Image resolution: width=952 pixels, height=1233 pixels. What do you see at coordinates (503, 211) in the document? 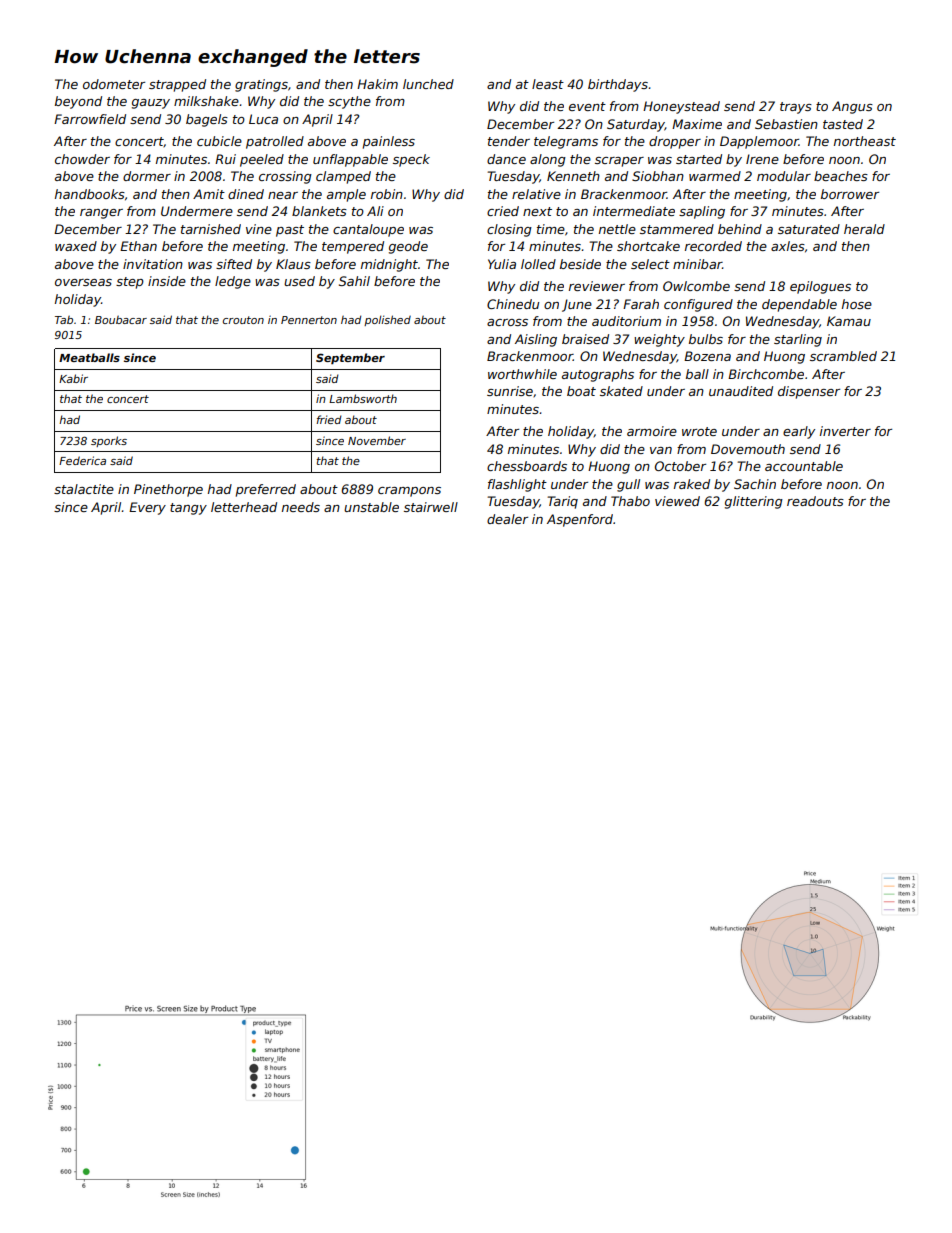
I see `cried` at bounding box center [503, 211].
